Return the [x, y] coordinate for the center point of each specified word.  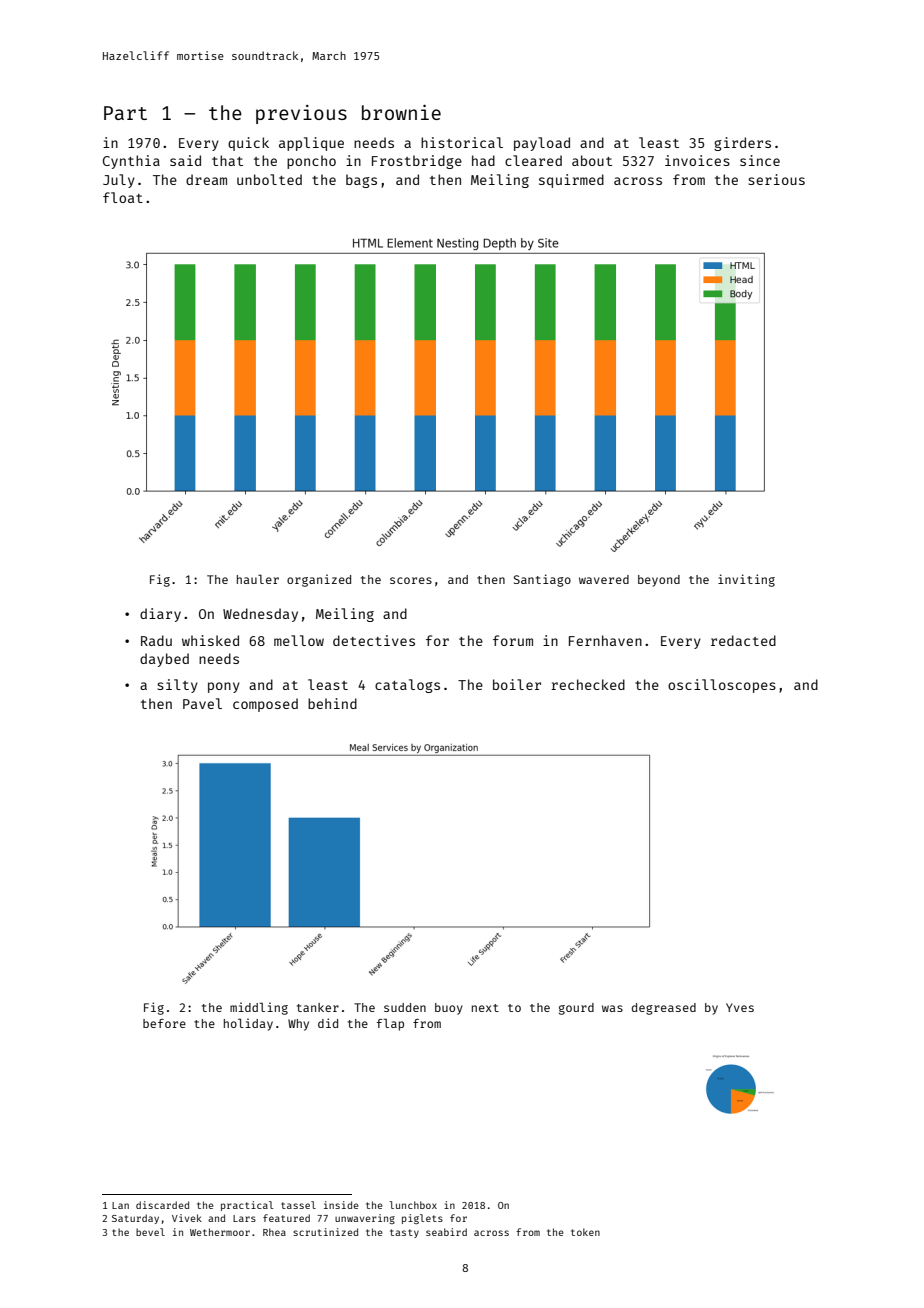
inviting [746, 580]
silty [177, 686]
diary [160, 615]
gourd [576, 1009]
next [485, 1008]
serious [776, 179]
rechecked [588, 684]
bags [361, 181]
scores [411, 580]
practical [247, 1206]
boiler [517, 684]
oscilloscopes [722, 686]
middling [259, 1008]
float [123, 197]
